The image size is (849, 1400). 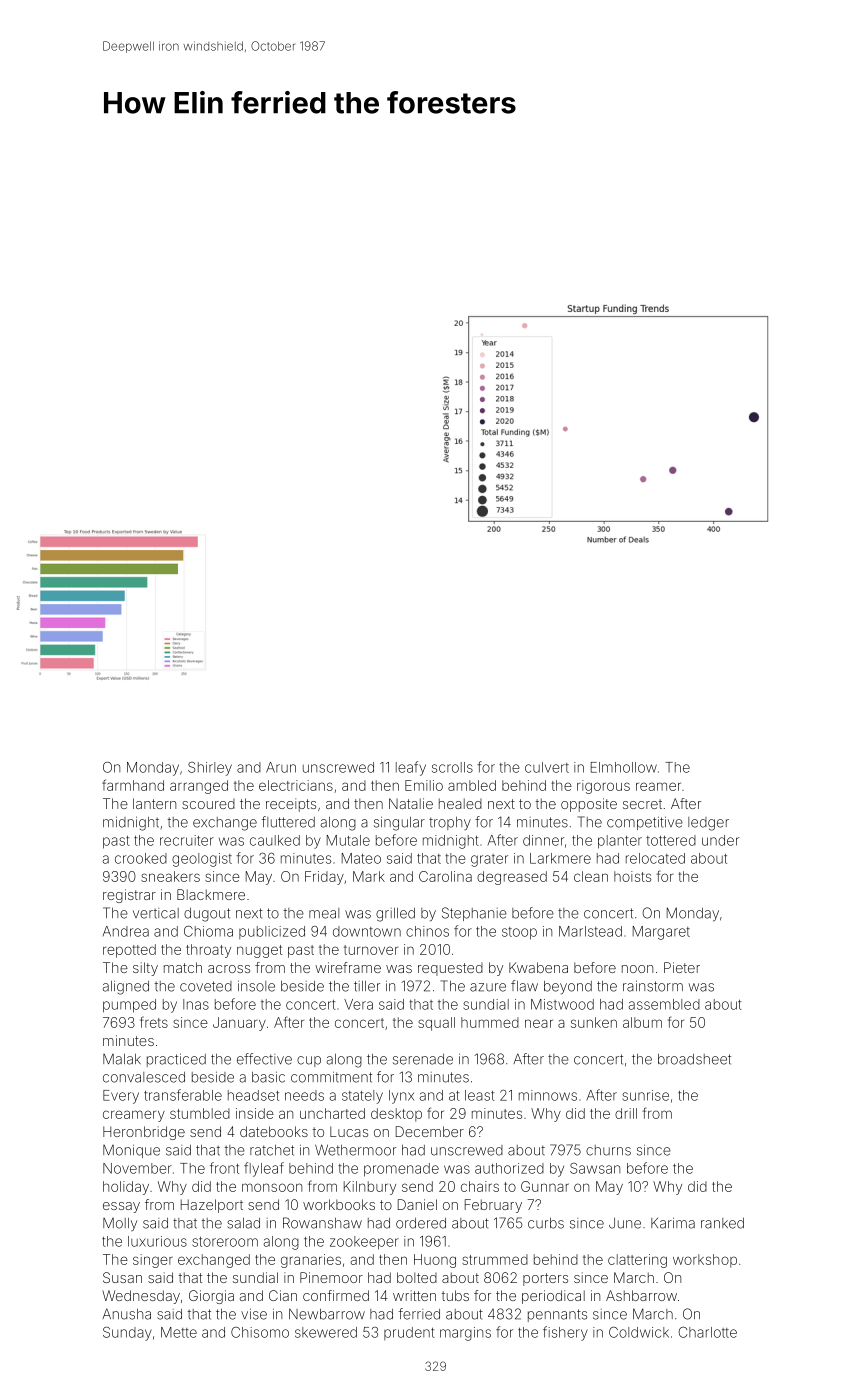 What do you see at coordinates (450, 823) in the page?
I see `trophy` at bounding box center [450, 823].
